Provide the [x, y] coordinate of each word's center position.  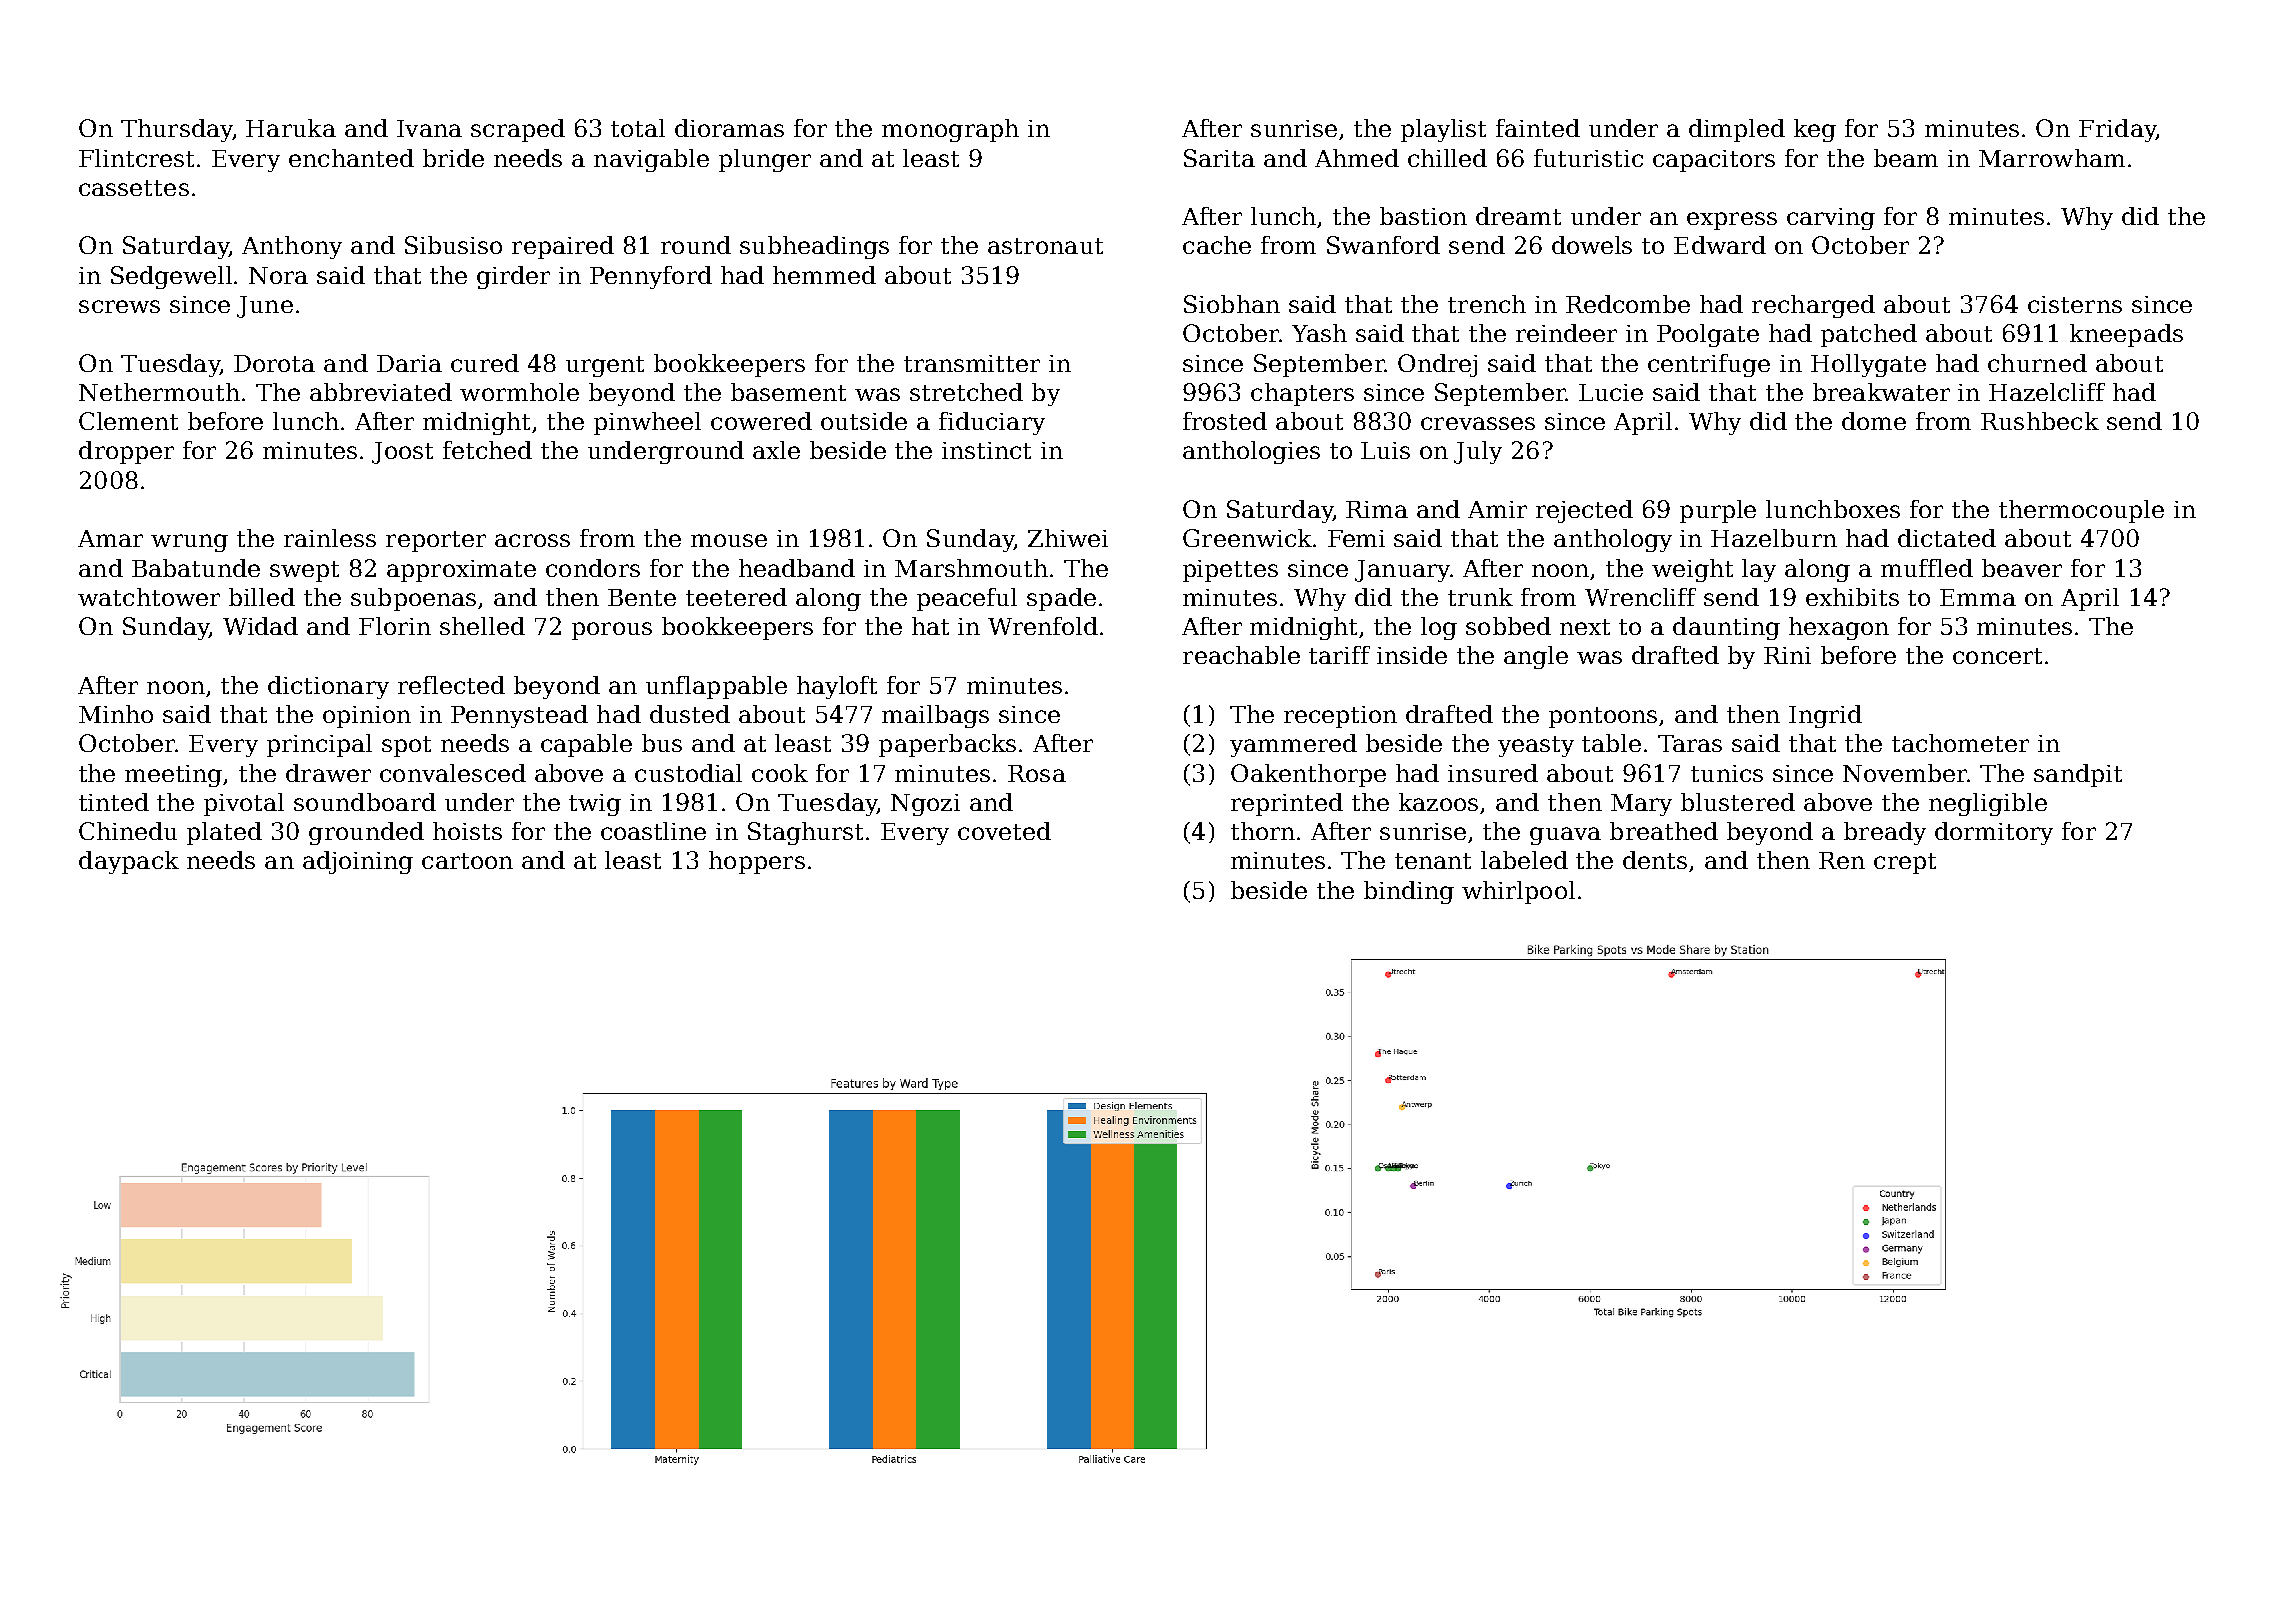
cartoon [467, 861]
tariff [1339, 655]
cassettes [134, 188]
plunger [765, 160]
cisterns [2075, 304]
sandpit [2078, 775]
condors [593, 568]
